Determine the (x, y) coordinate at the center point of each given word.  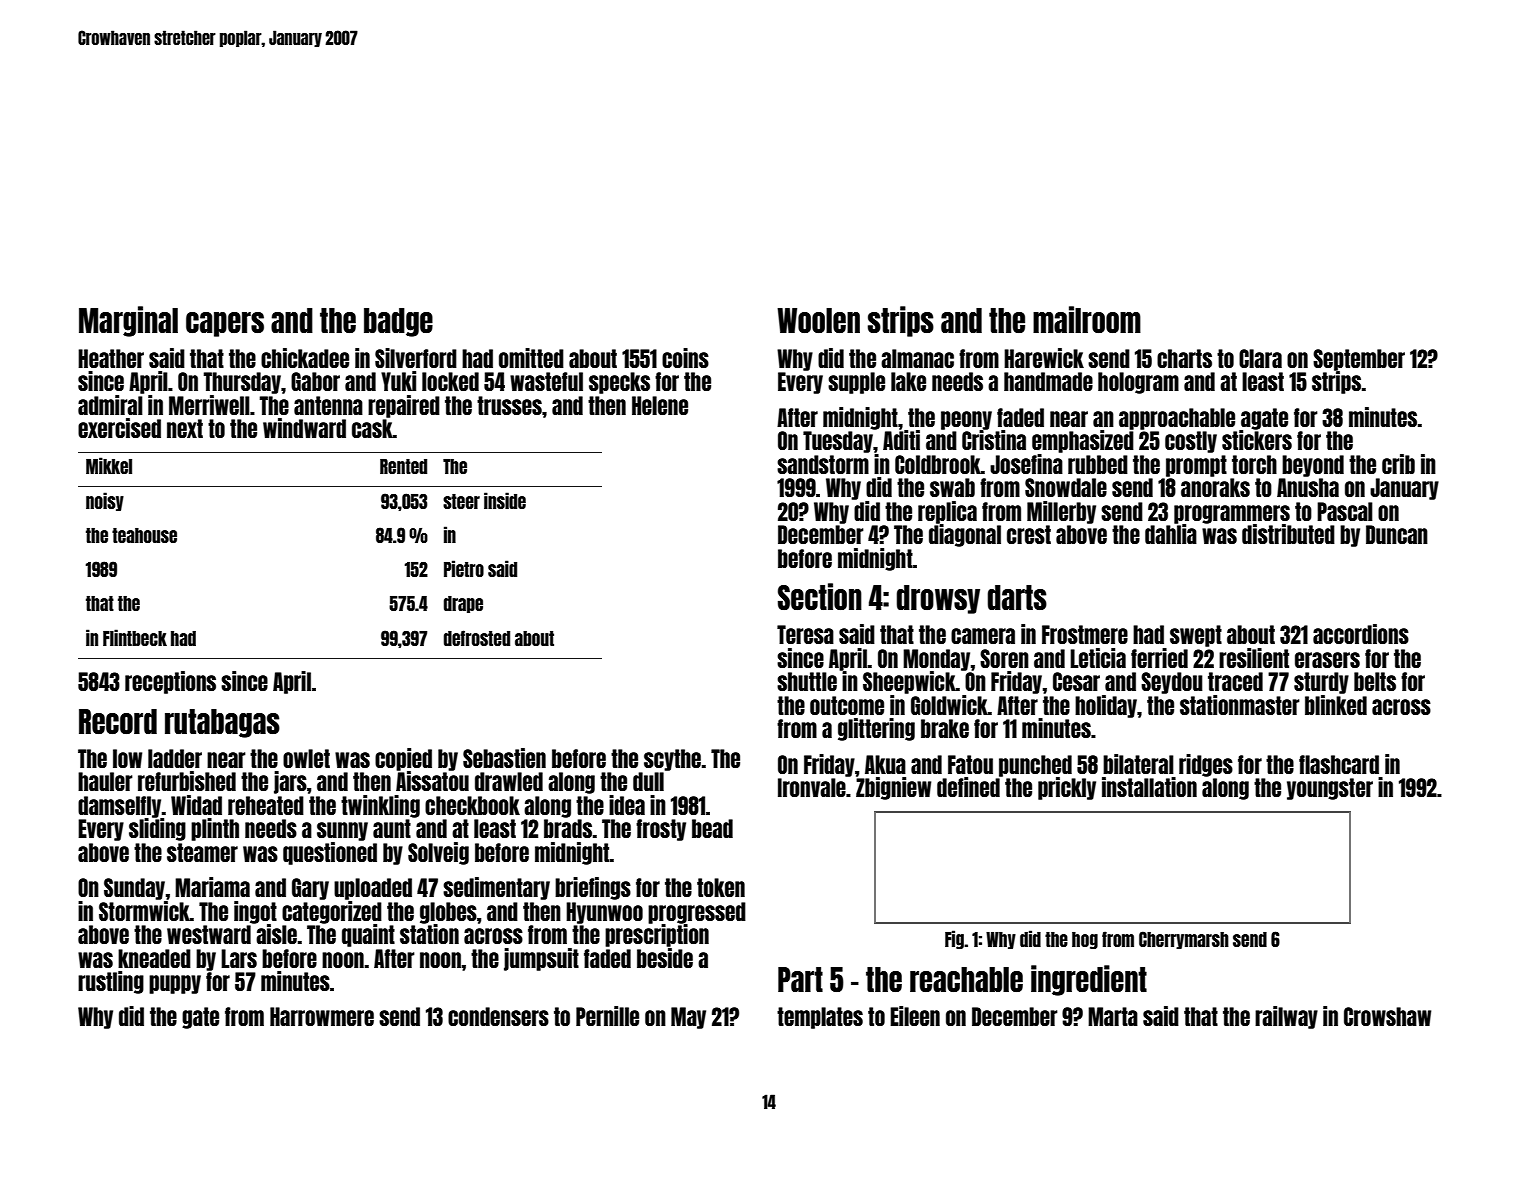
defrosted (477, 638)
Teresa (805, 634)
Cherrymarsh (1184, 940)
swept (1196, 636)
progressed (697, 913)
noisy (105, 501)
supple (856, 383)
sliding (157, 829)
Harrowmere (322, 1016)
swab (952, 487)
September (1359, 360)
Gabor (315, 381)
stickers (1257, 440)
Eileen (915, 1016)
